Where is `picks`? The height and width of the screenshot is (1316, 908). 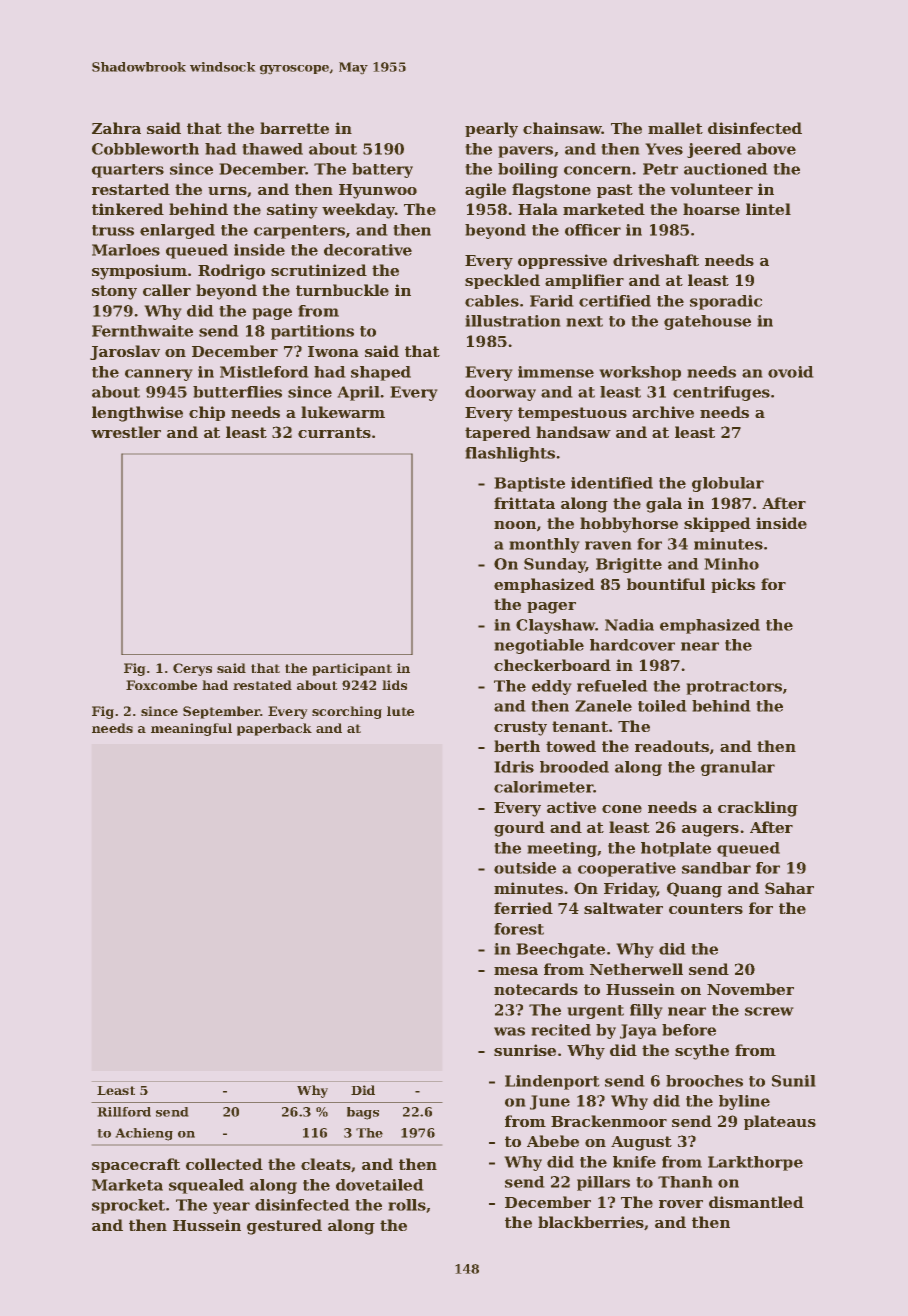 picks is located at coordinates (733, 585).
